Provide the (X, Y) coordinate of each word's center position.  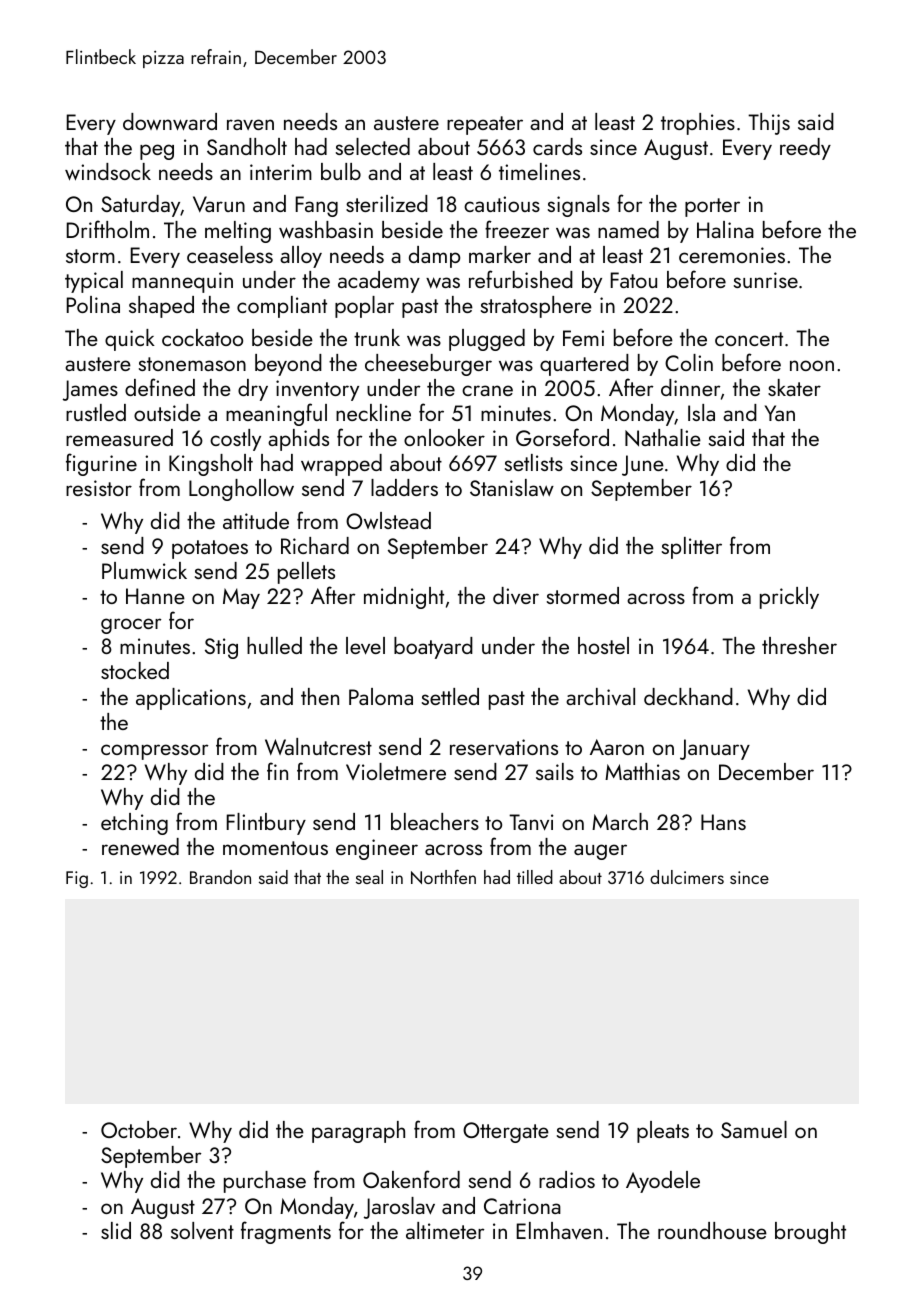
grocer (131, 626)
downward (170, 121)
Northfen (443, 877)
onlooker (444, 437)
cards (557, 146)
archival (600, 697)
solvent (202, 1230)
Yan (780, 413)
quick (130, 340)
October (139, 1129)
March (620, 821)
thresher (799, 645)
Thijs (769, 124)
